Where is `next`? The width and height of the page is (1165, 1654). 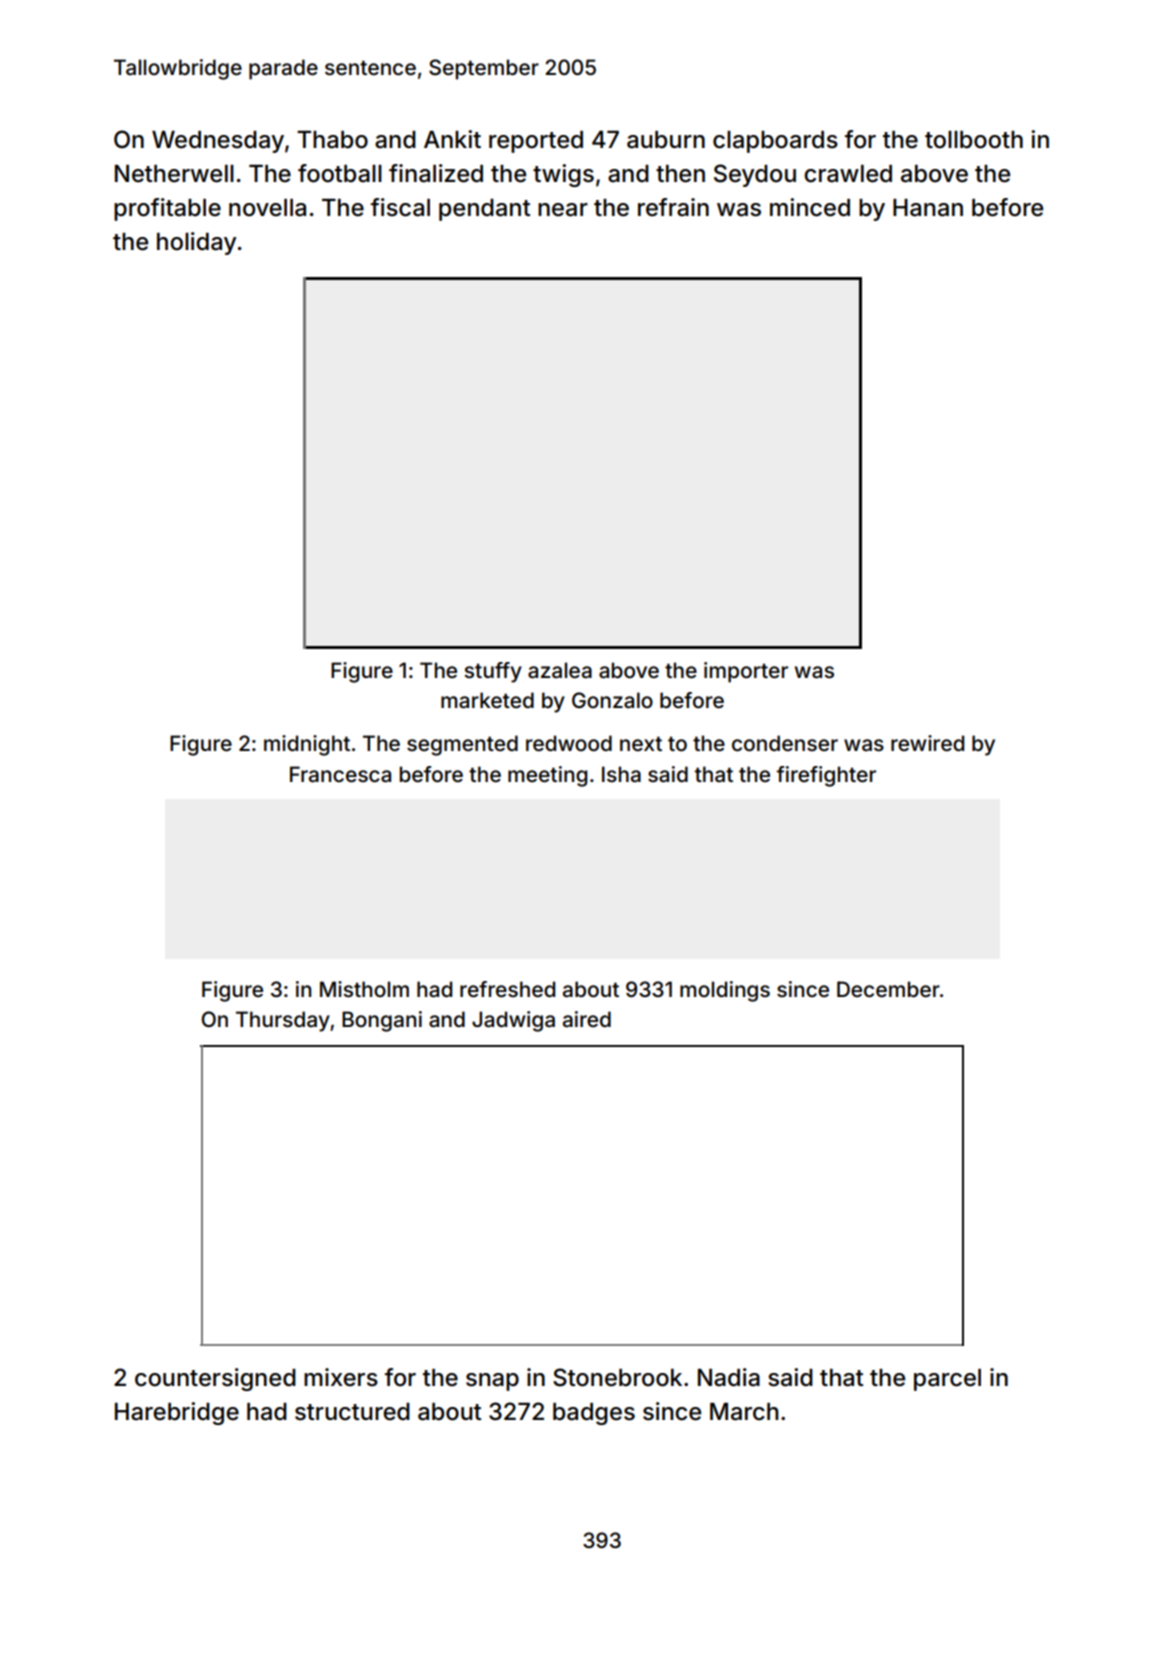 next is located at coordinates (641, 744).
